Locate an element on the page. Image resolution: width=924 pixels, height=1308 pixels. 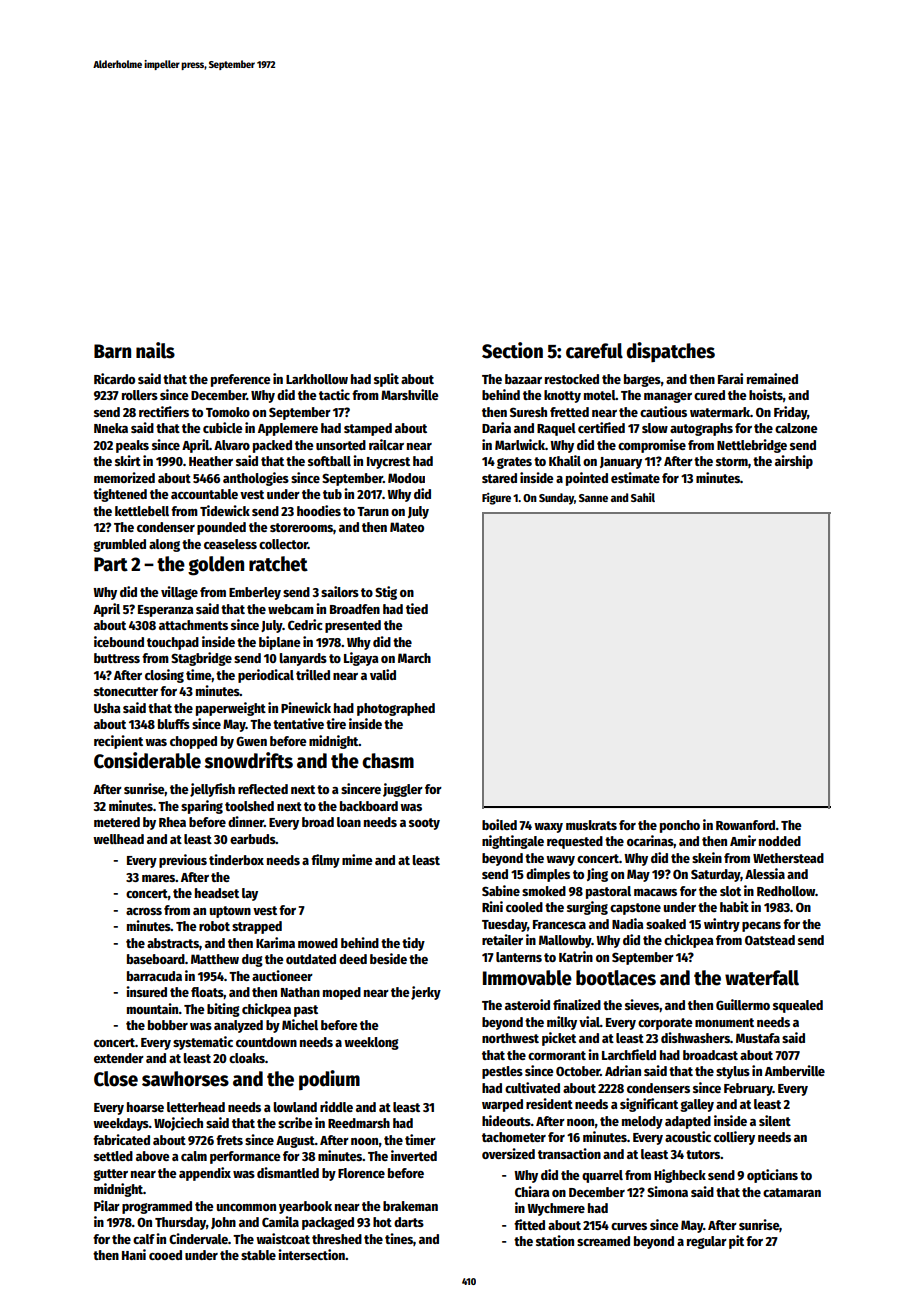
cured is located at coordinates (709, 395).
